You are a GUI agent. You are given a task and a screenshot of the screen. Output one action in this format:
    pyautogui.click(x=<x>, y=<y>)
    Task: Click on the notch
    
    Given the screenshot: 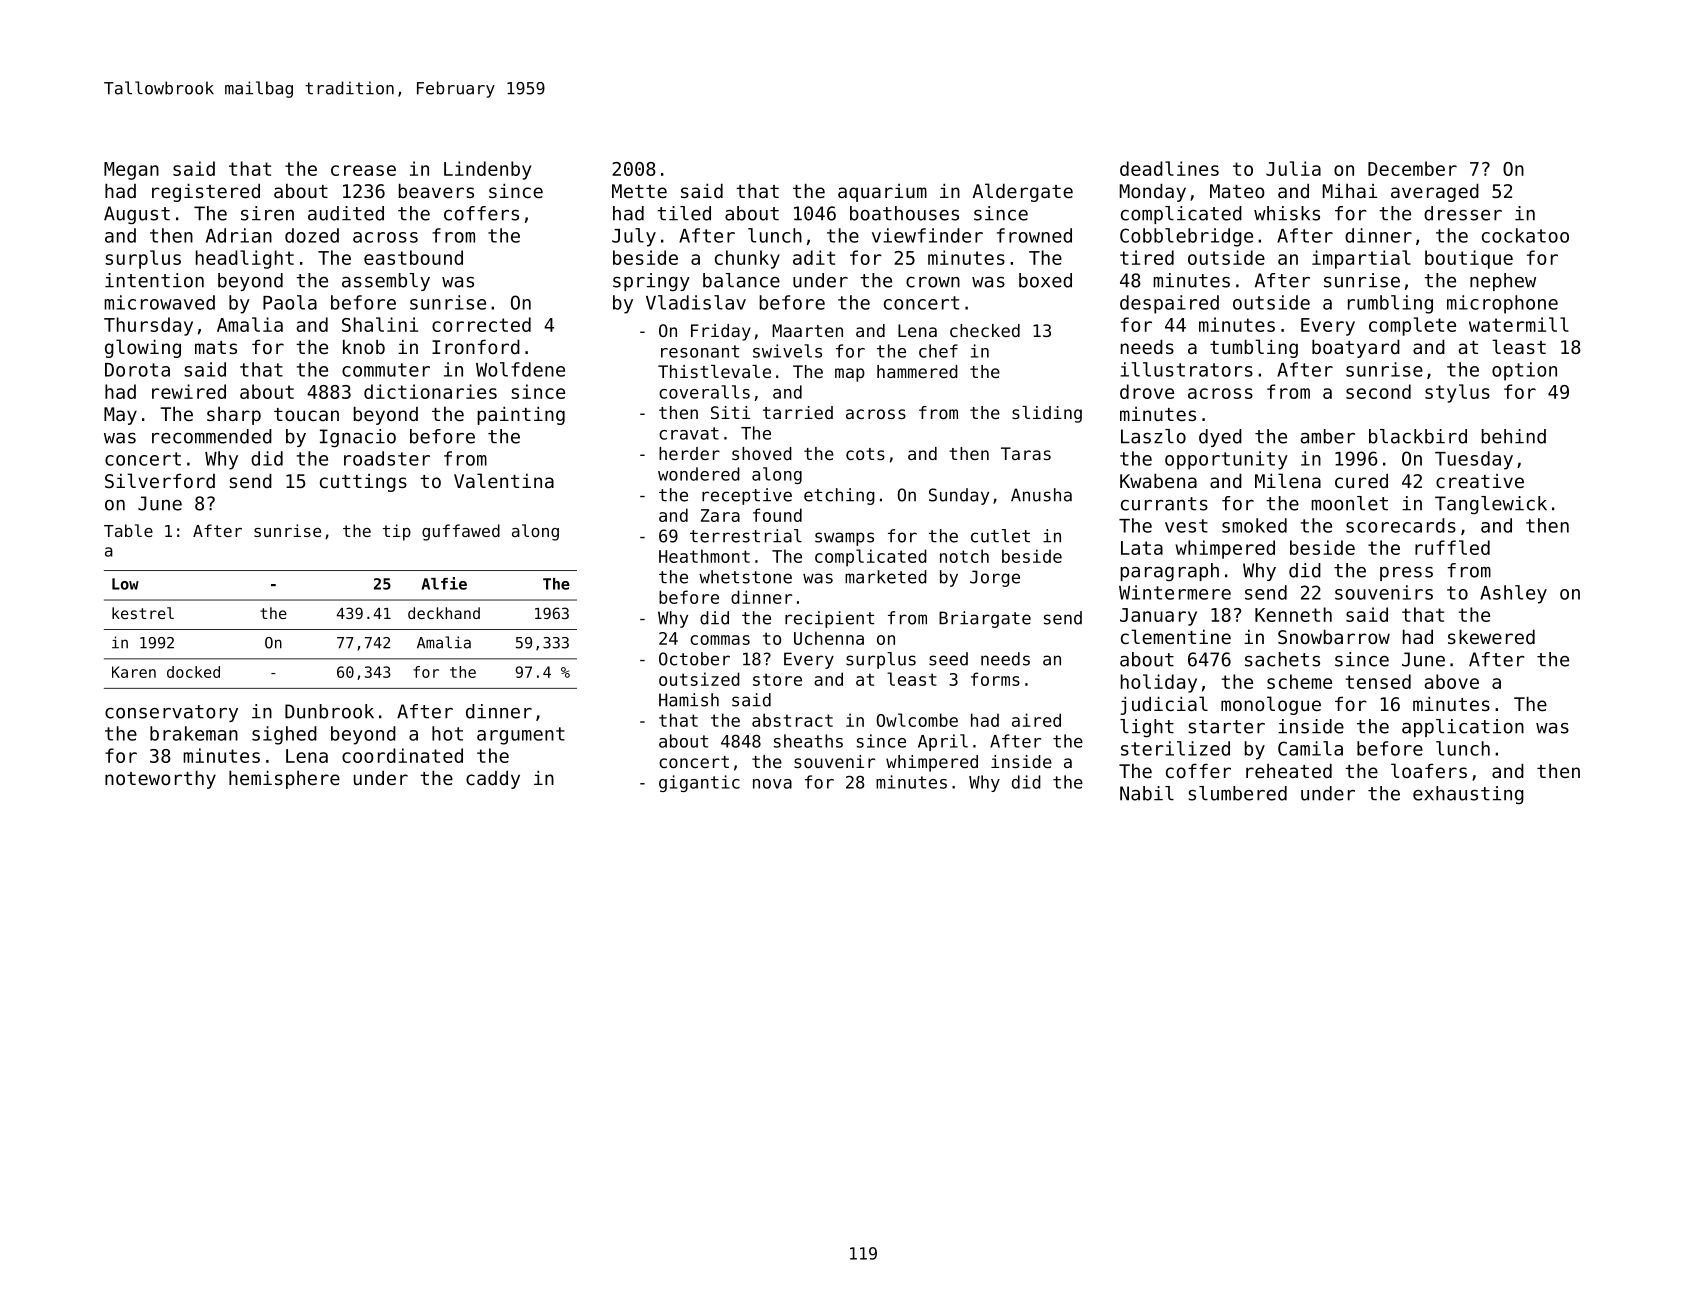 What is the action you would take?
    pyautogui.click(x=964, y=556)
